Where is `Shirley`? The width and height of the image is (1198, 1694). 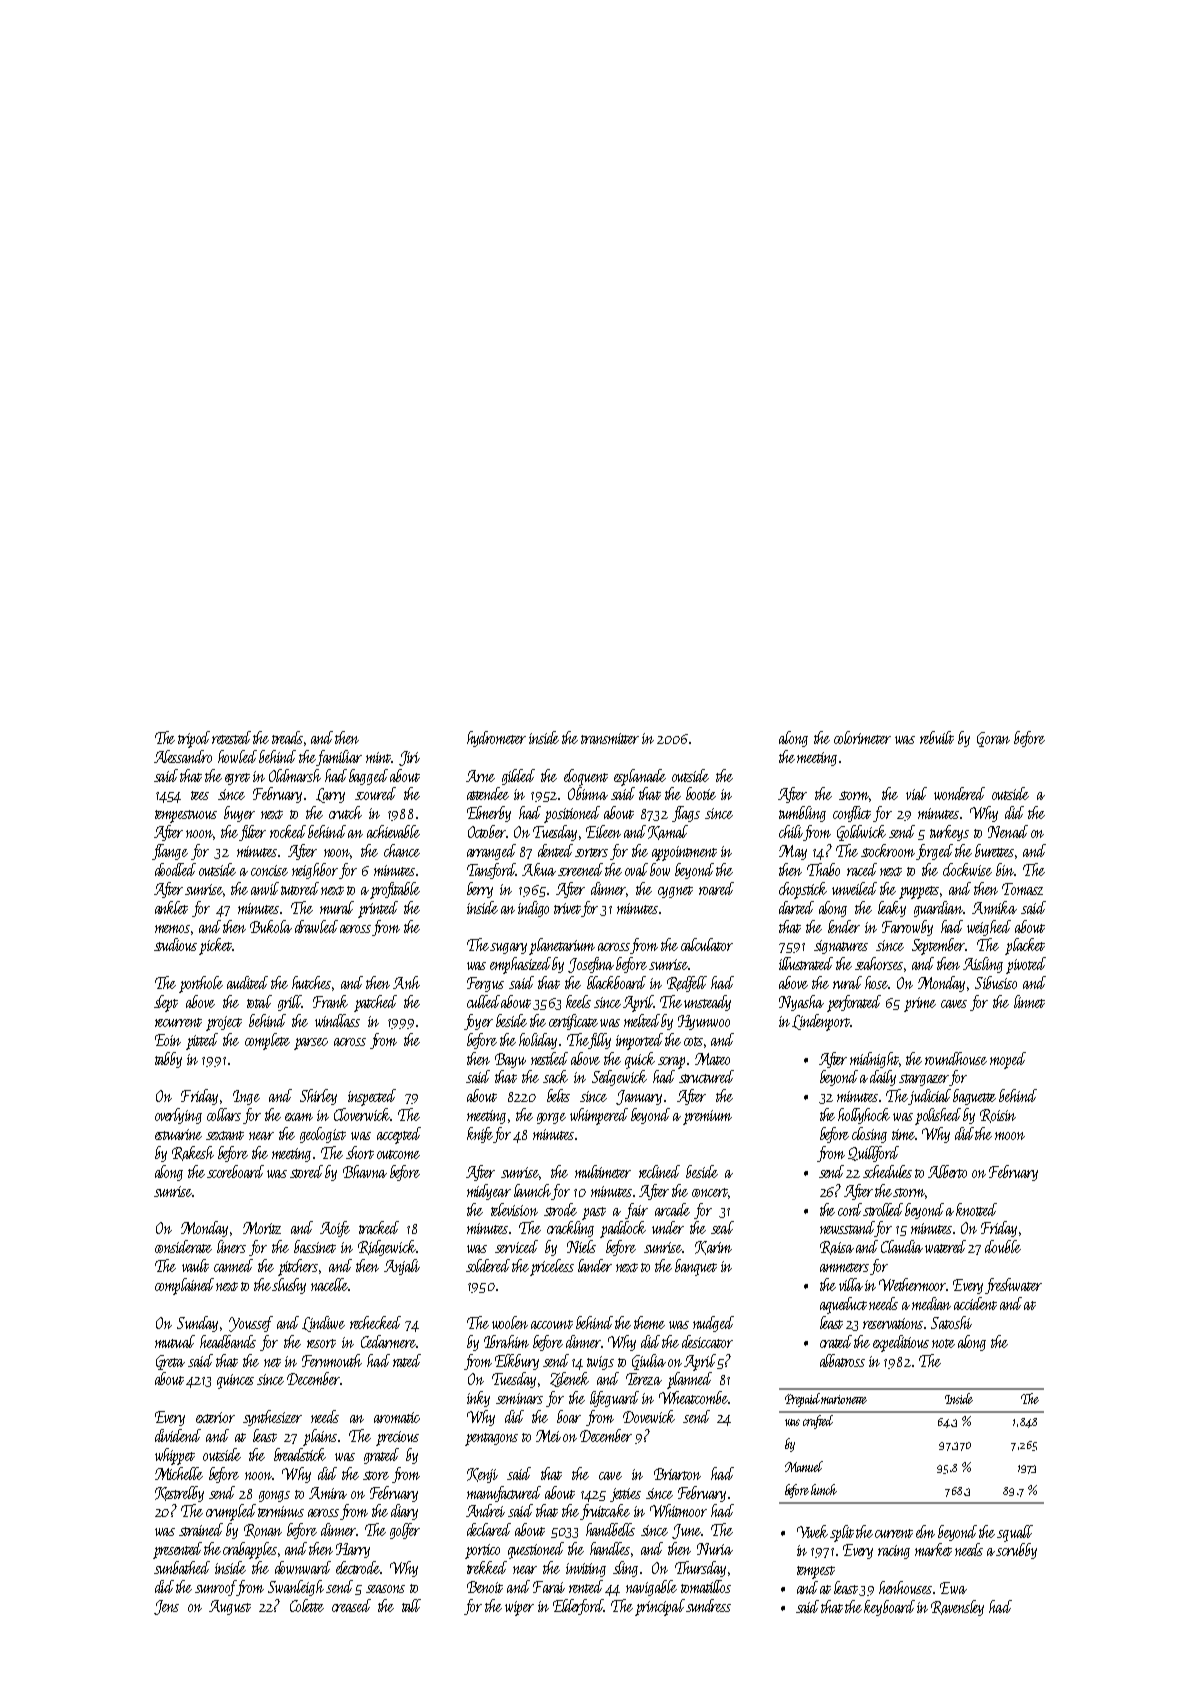
Shirley is located at coordinates (318, 1097).
